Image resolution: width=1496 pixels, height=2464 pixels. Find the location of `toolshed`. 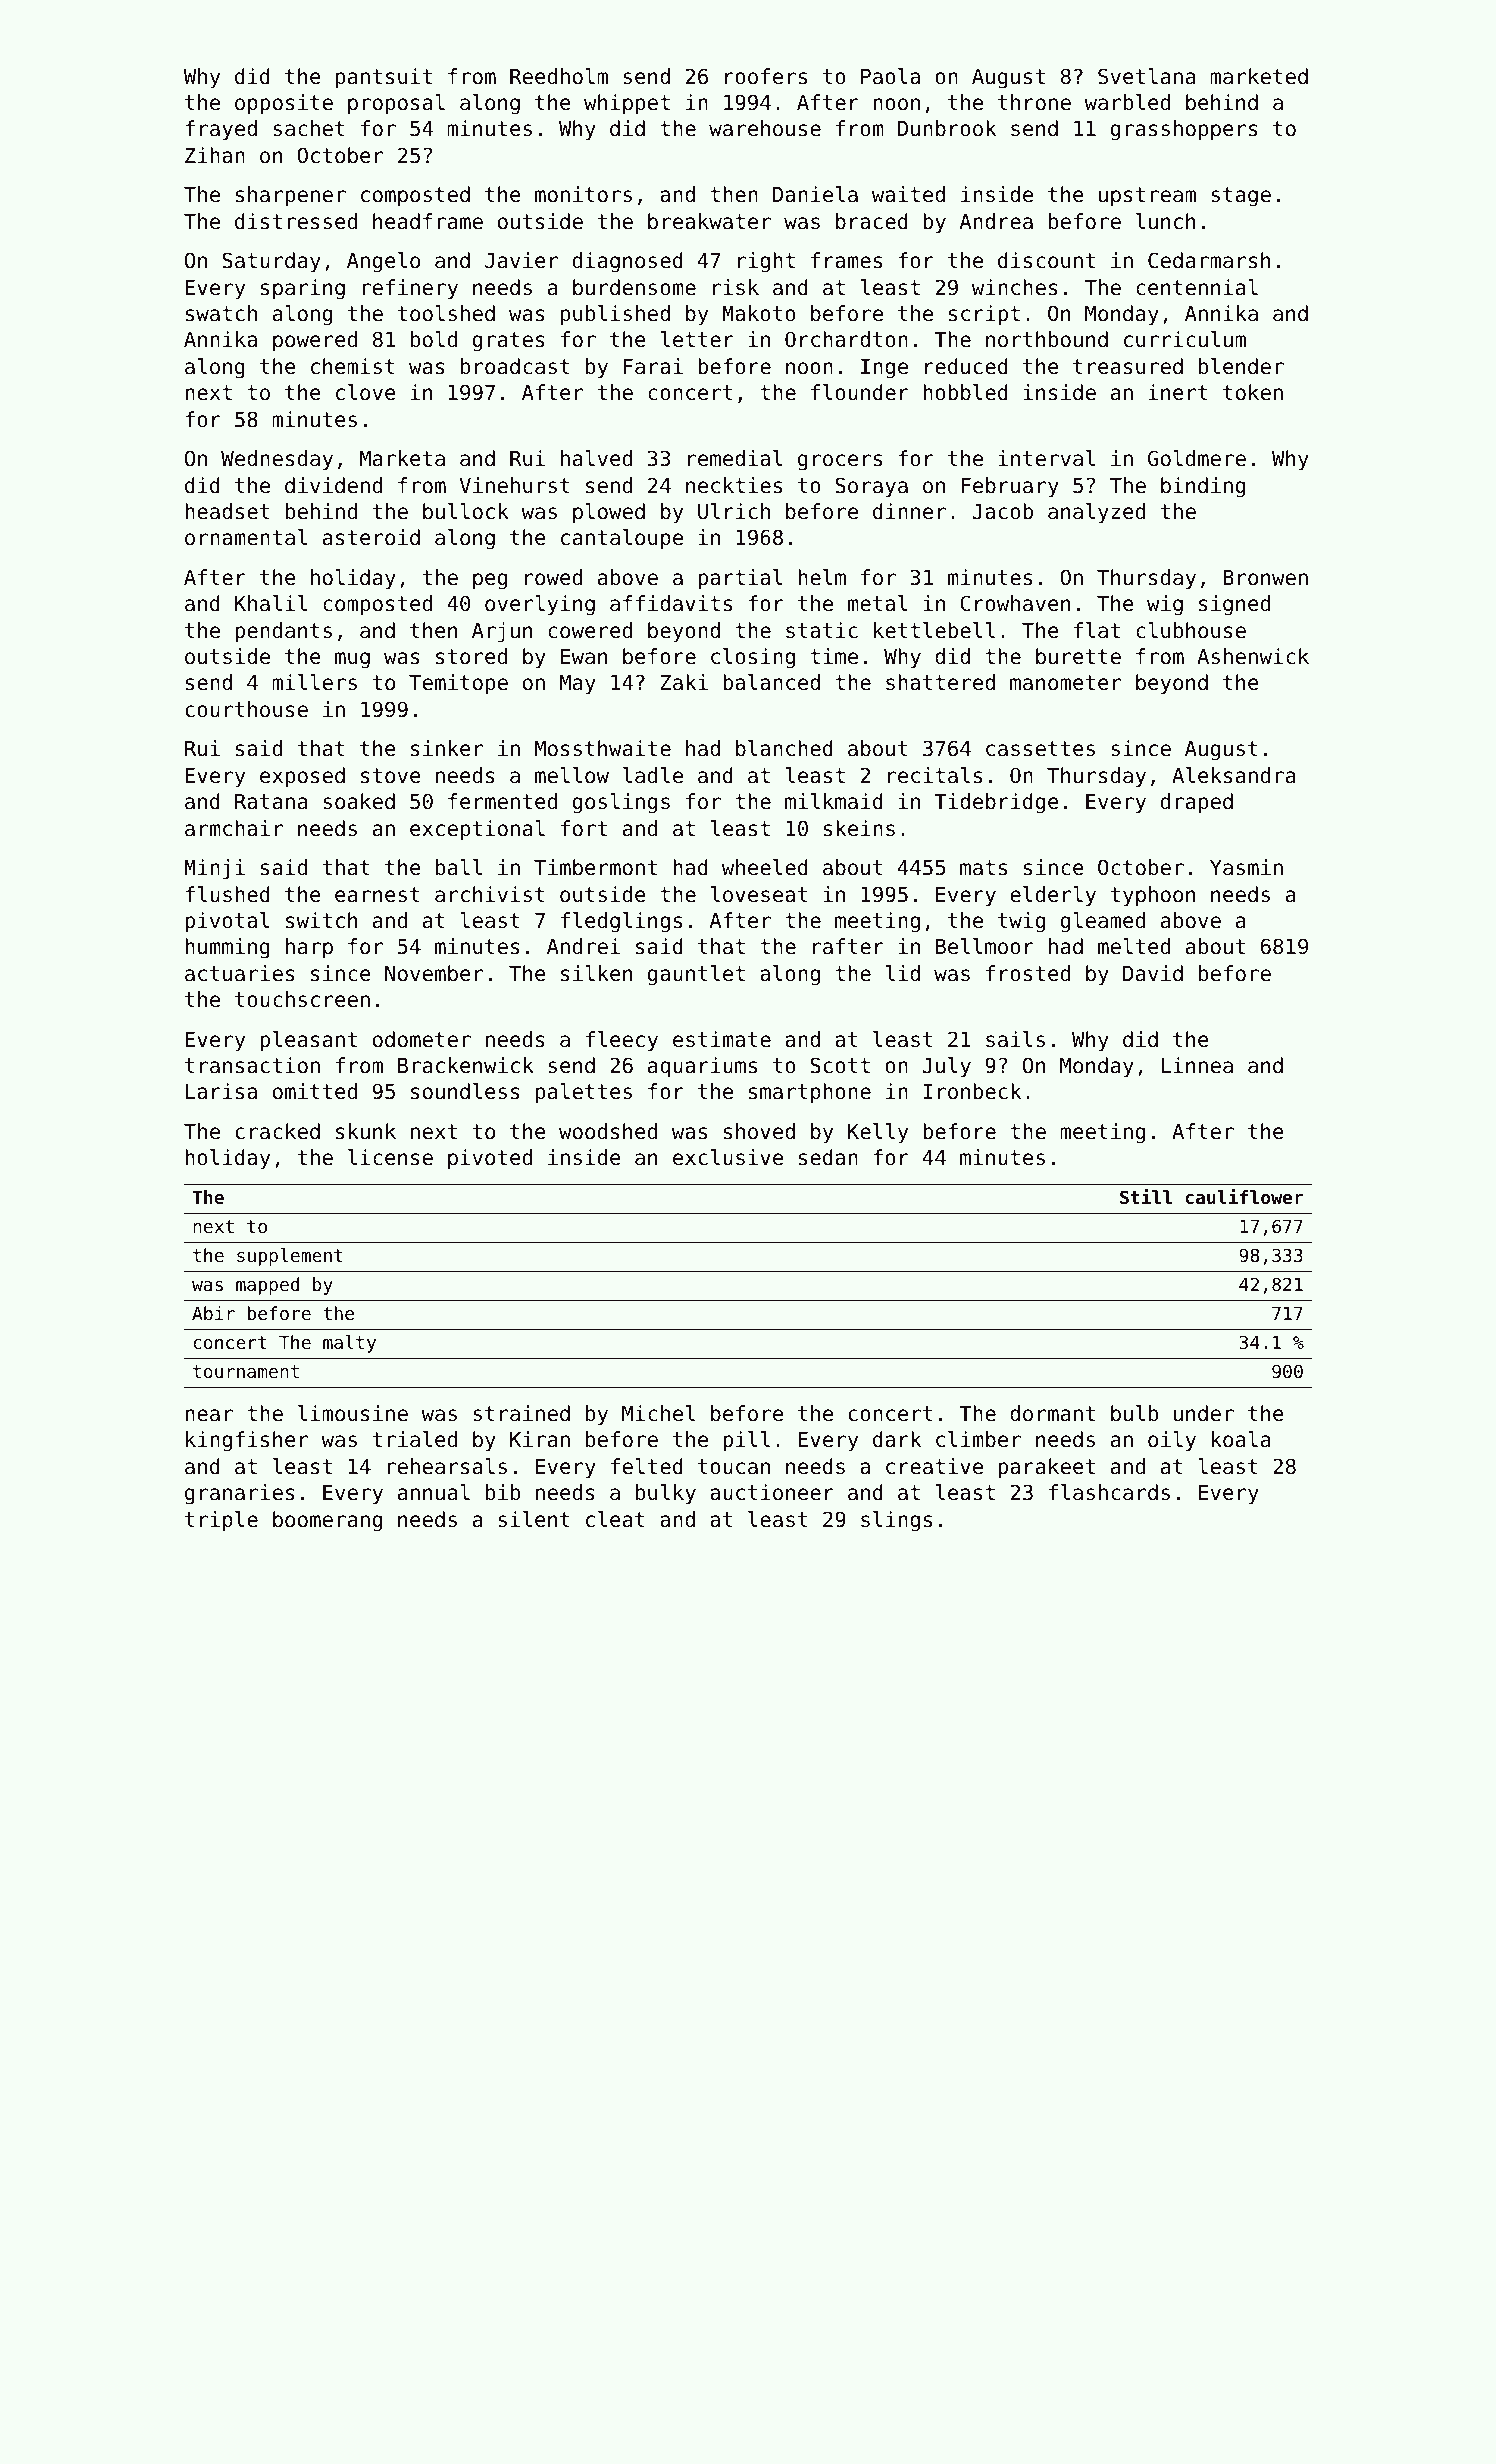

toolshed is located at coordinates (446, 313).
